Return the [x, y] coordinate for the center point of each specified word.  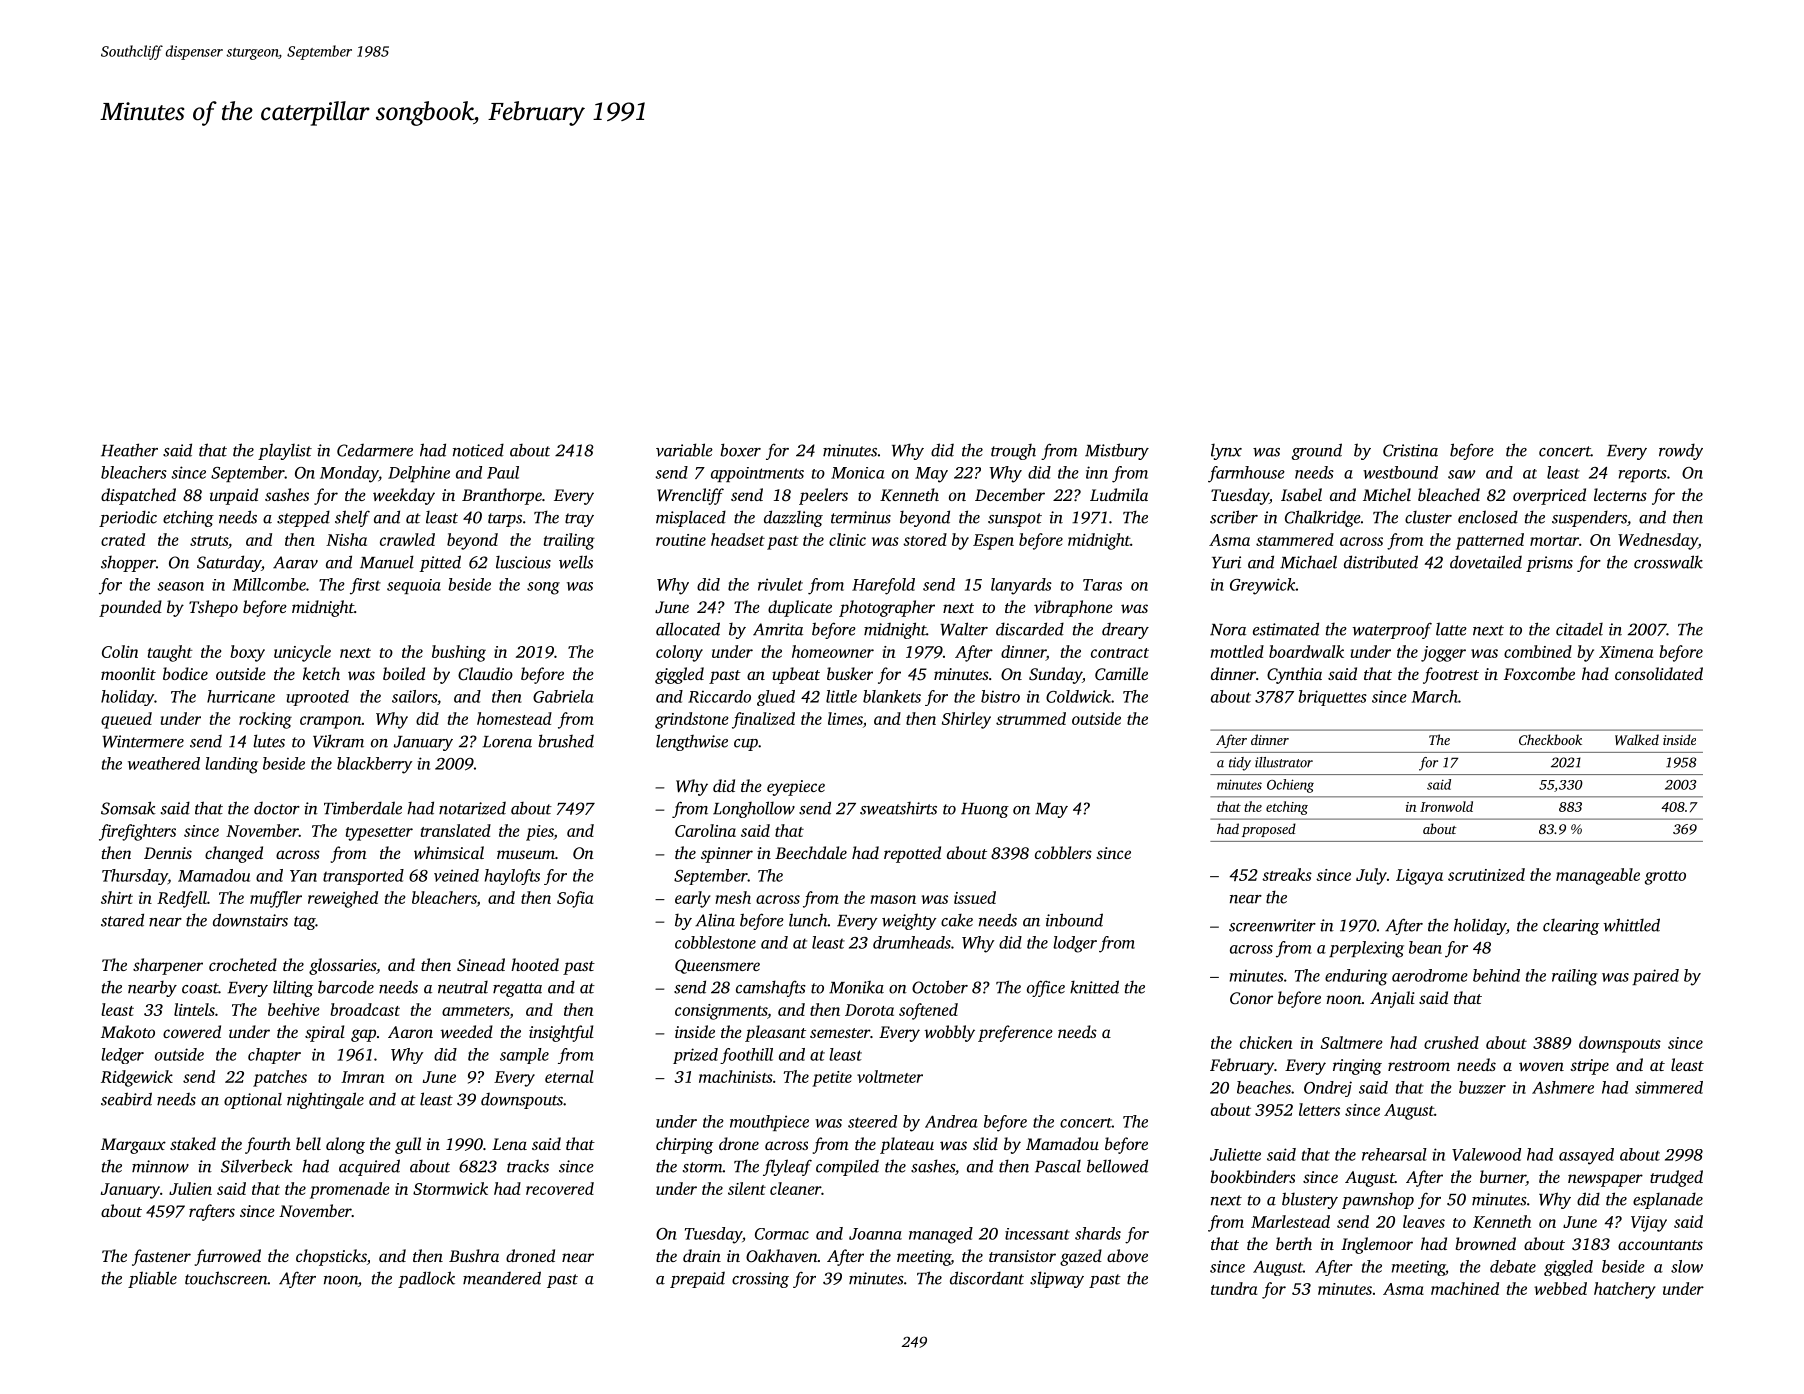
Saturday [229, 563]
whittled [1631, 925]
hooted [535, 964]
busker [850, 673]
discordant [987, 1278]
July [1371, 876]
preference [1015, 1033]
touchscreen [226, 1278]
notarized [472, 808]
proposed [1269, 830]
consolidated [1659, 673]
